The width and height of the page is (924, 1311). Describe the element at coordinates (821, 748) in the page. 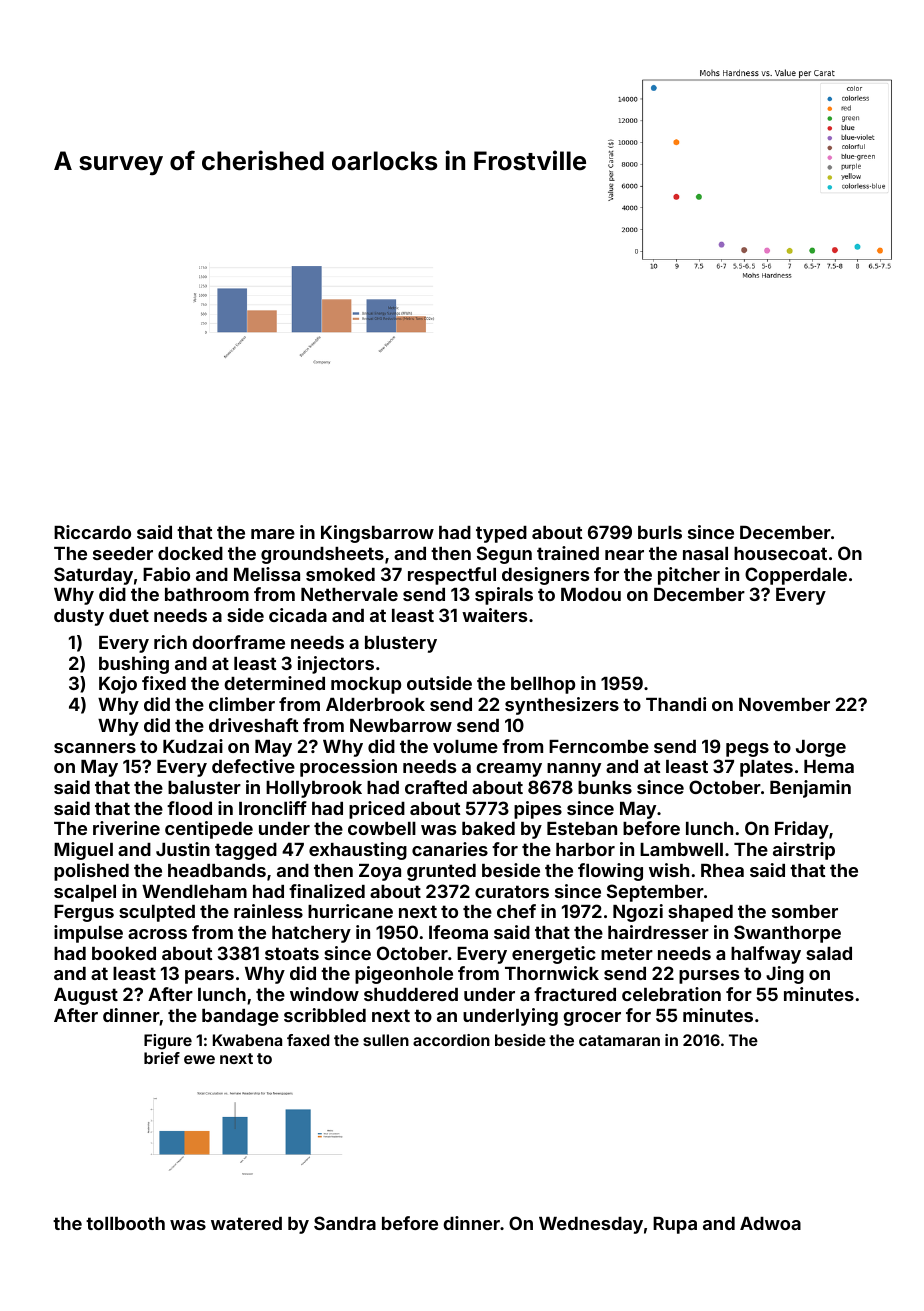

I see `Jorge` at that location.
